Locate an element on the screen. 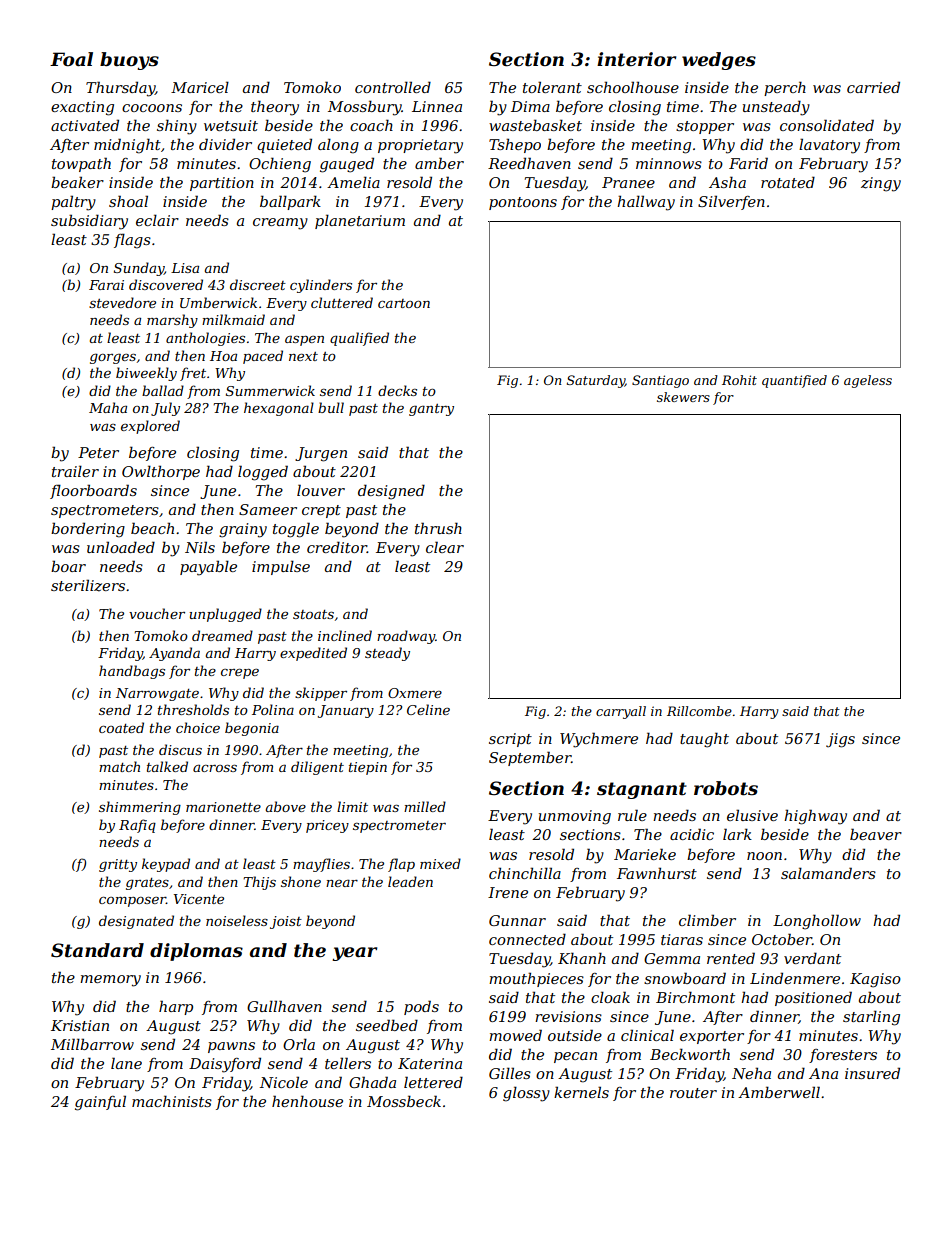 The width and height of the screenshot is (952, 1233). schoolhouse is located at coordinates (633, 87).
